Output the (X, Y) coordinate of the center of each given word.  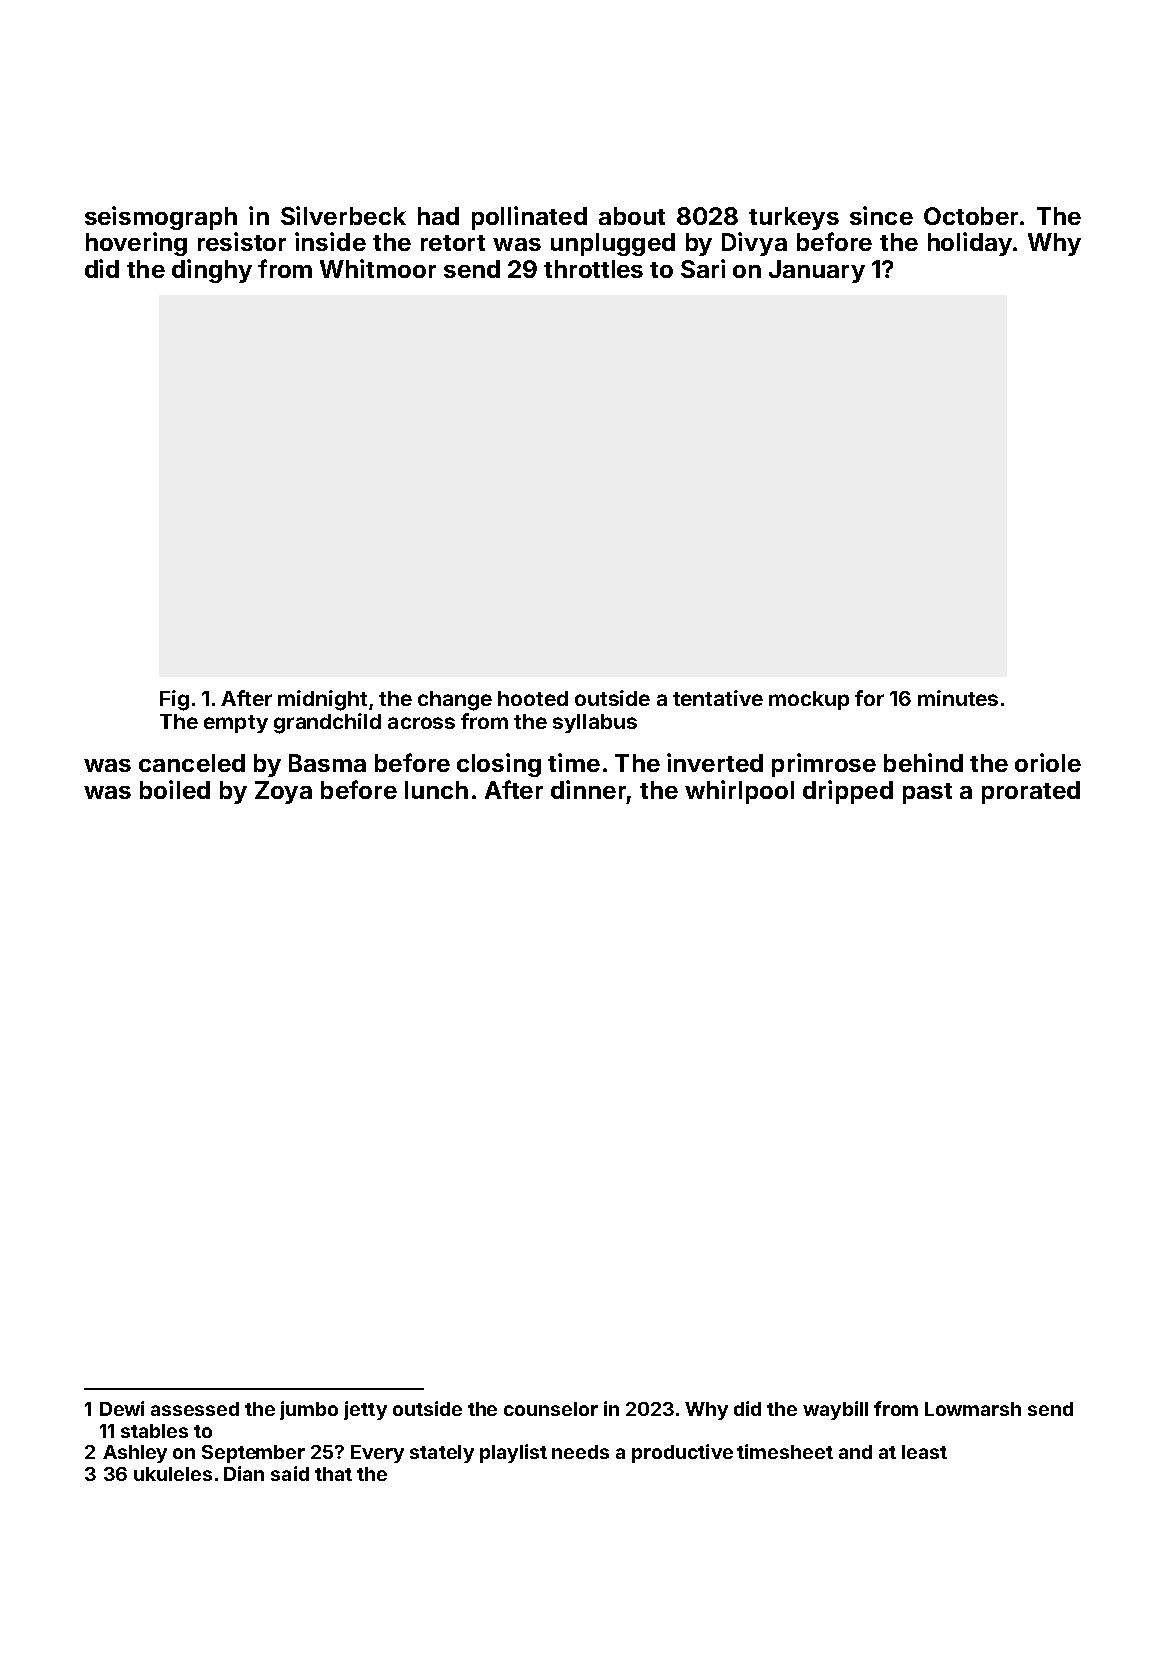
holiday (970, 244)
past (927, 793)
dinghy (212, 271)
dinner (588, 789)
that (333, 1474)
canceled (192, 763)
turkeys (794, 218)
